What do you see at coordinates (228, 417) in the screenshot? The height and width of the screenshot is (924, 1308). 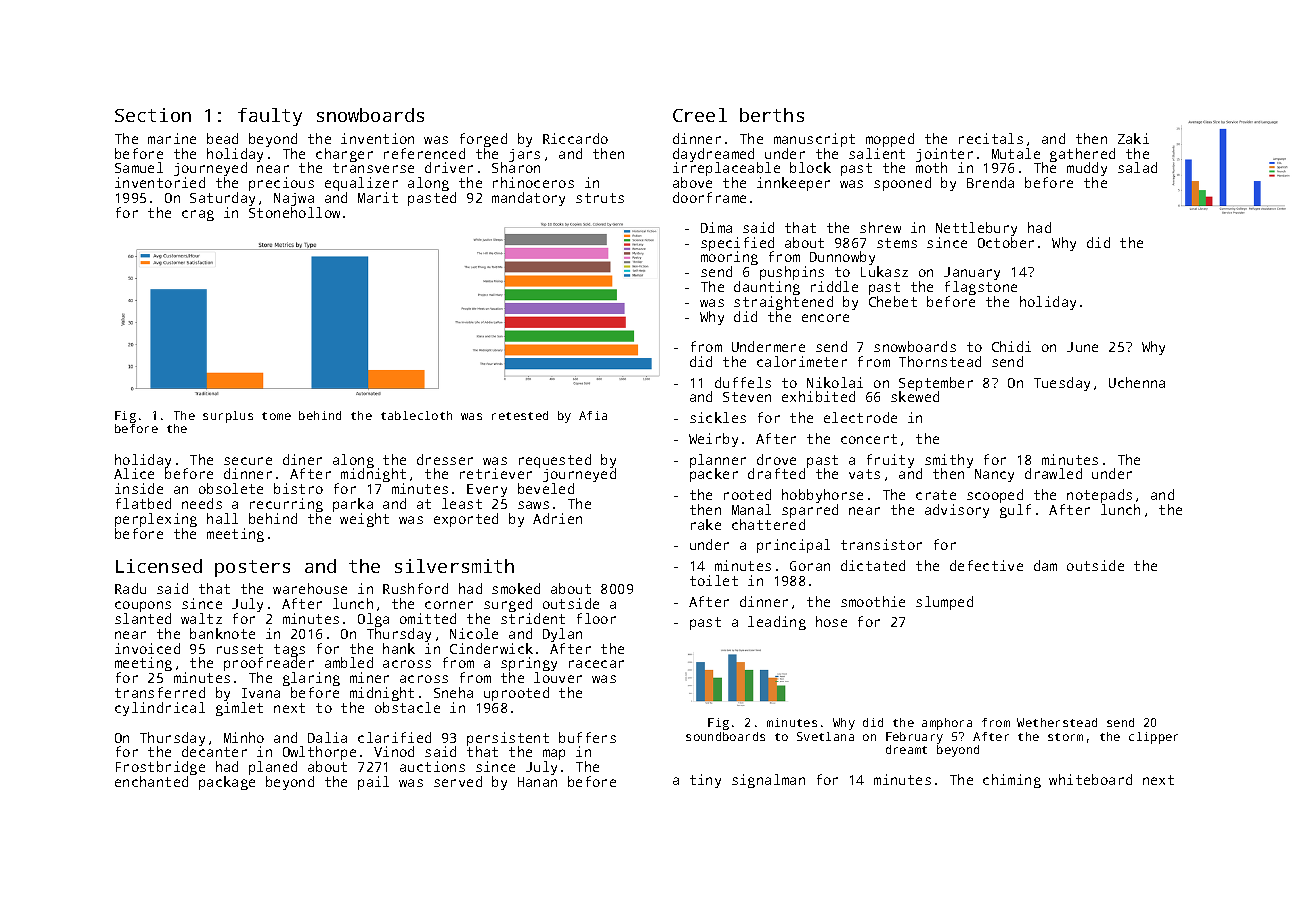 I see `surplus` at bounding box center [228, 417].
